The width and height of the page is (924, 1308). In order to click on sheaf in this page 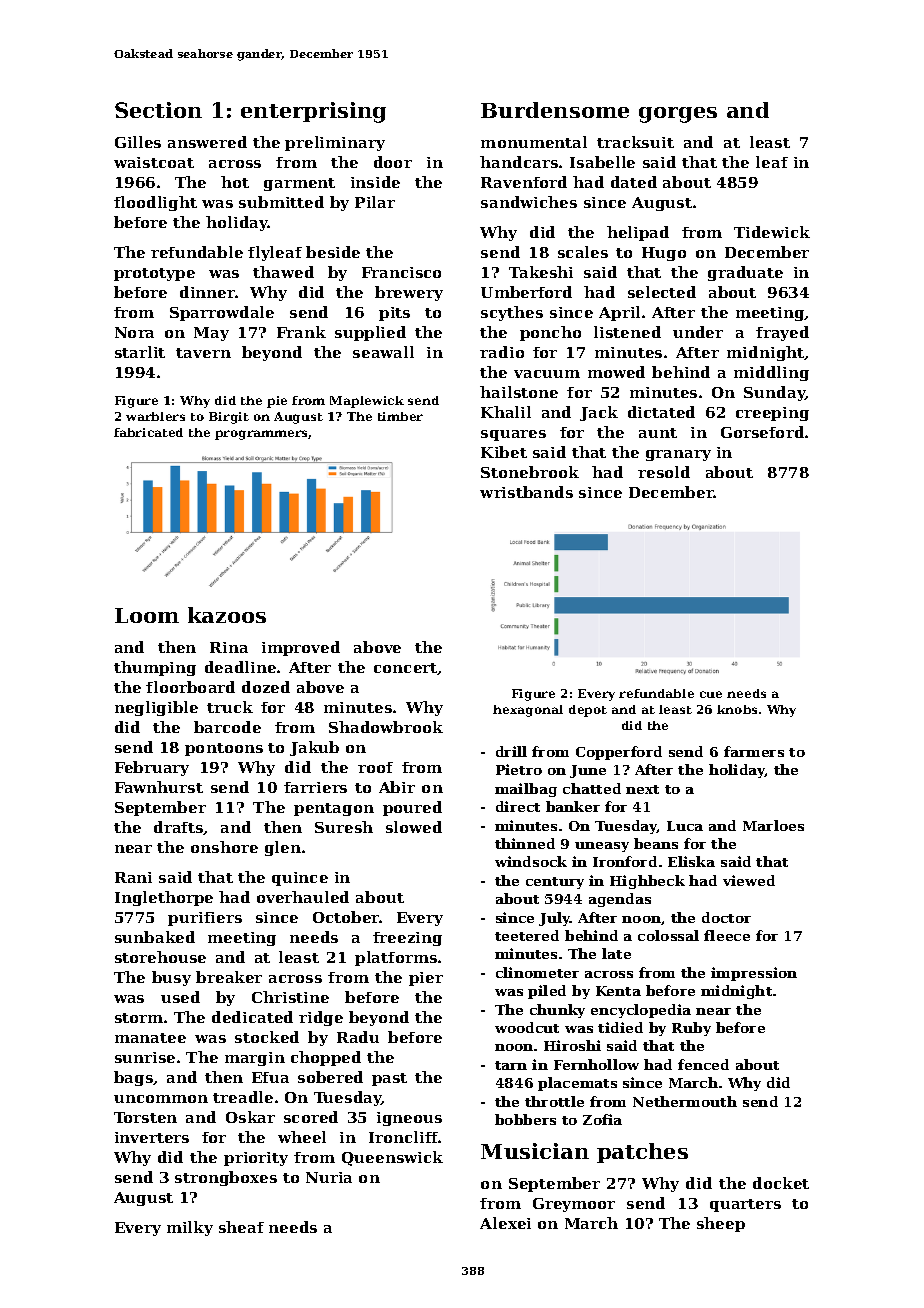, I will do `click(241, 1227)`.
